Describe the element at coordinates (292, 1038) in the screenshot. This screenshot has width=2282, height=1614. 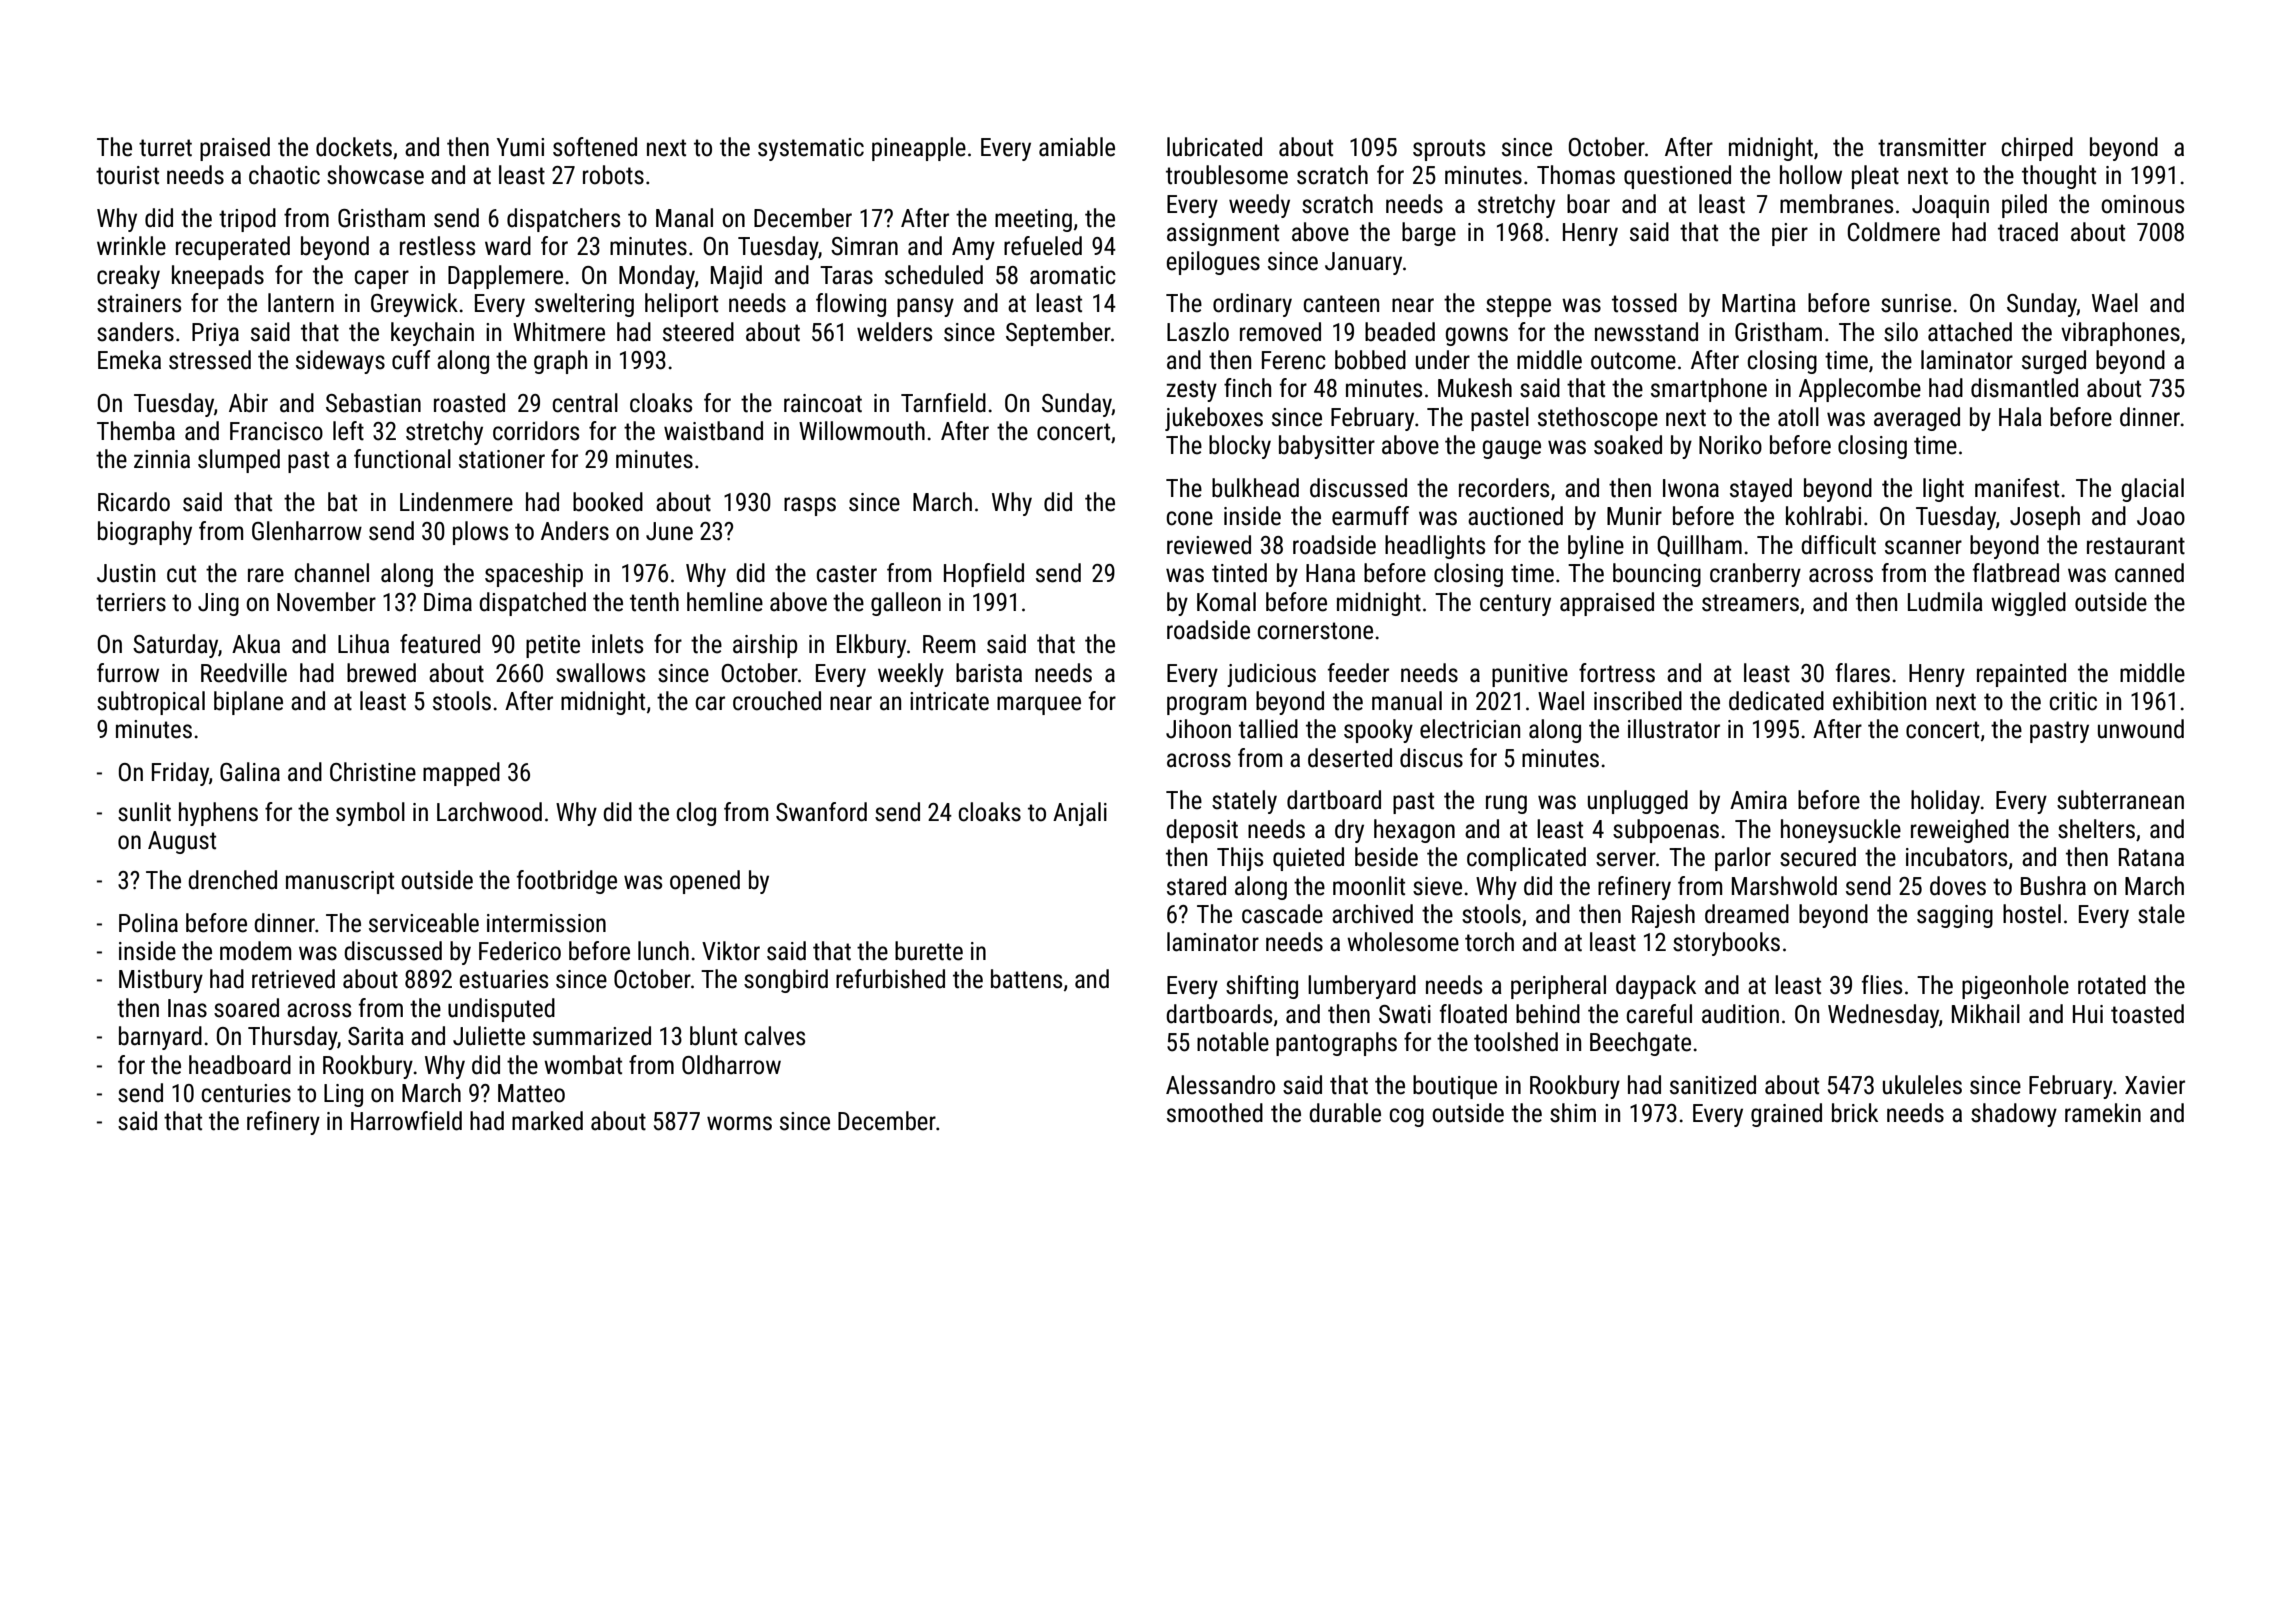
I see `Thursday` at that location.
